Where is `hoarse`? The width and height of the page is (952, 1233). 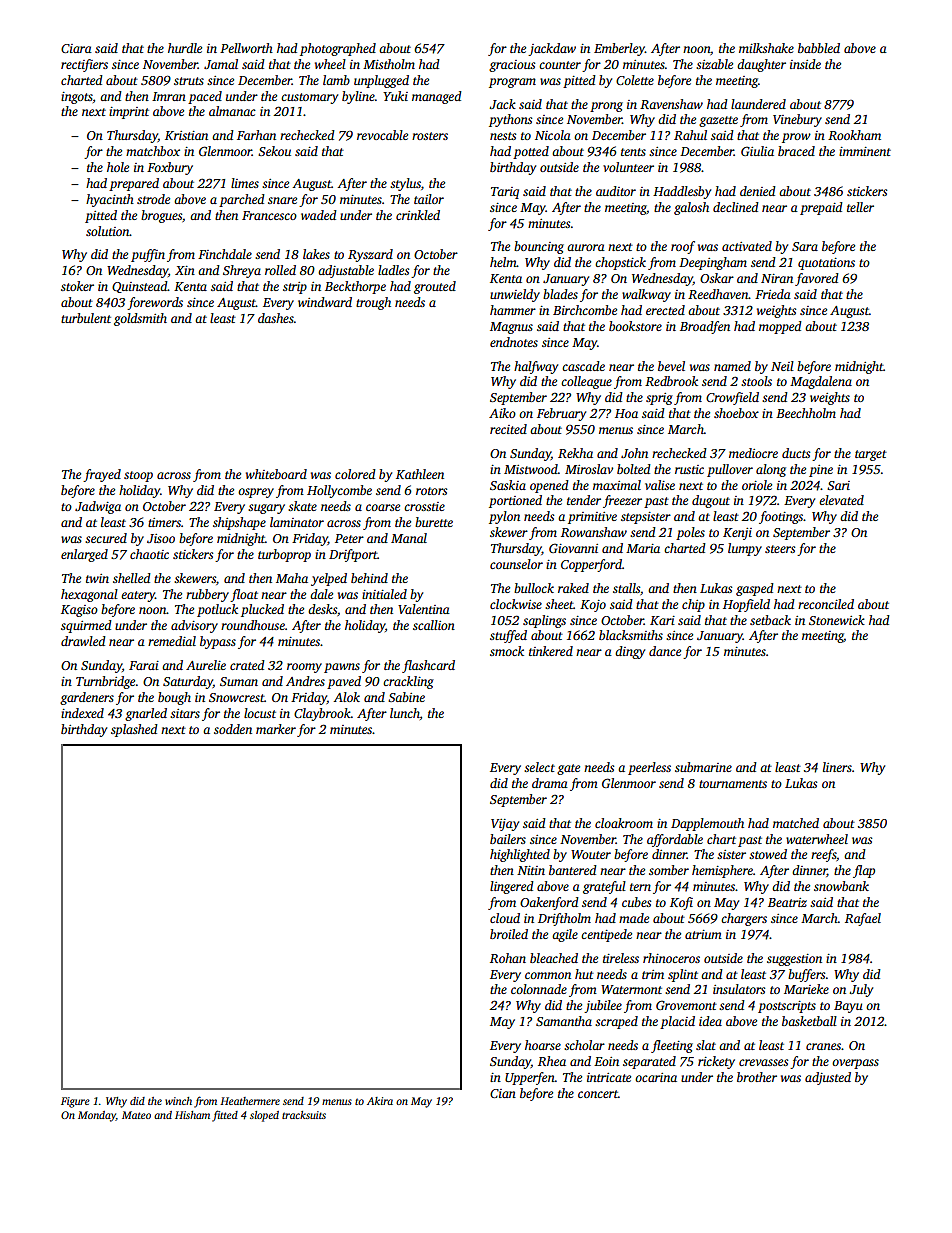
hoarse is located at coordinates (543, 1045).
